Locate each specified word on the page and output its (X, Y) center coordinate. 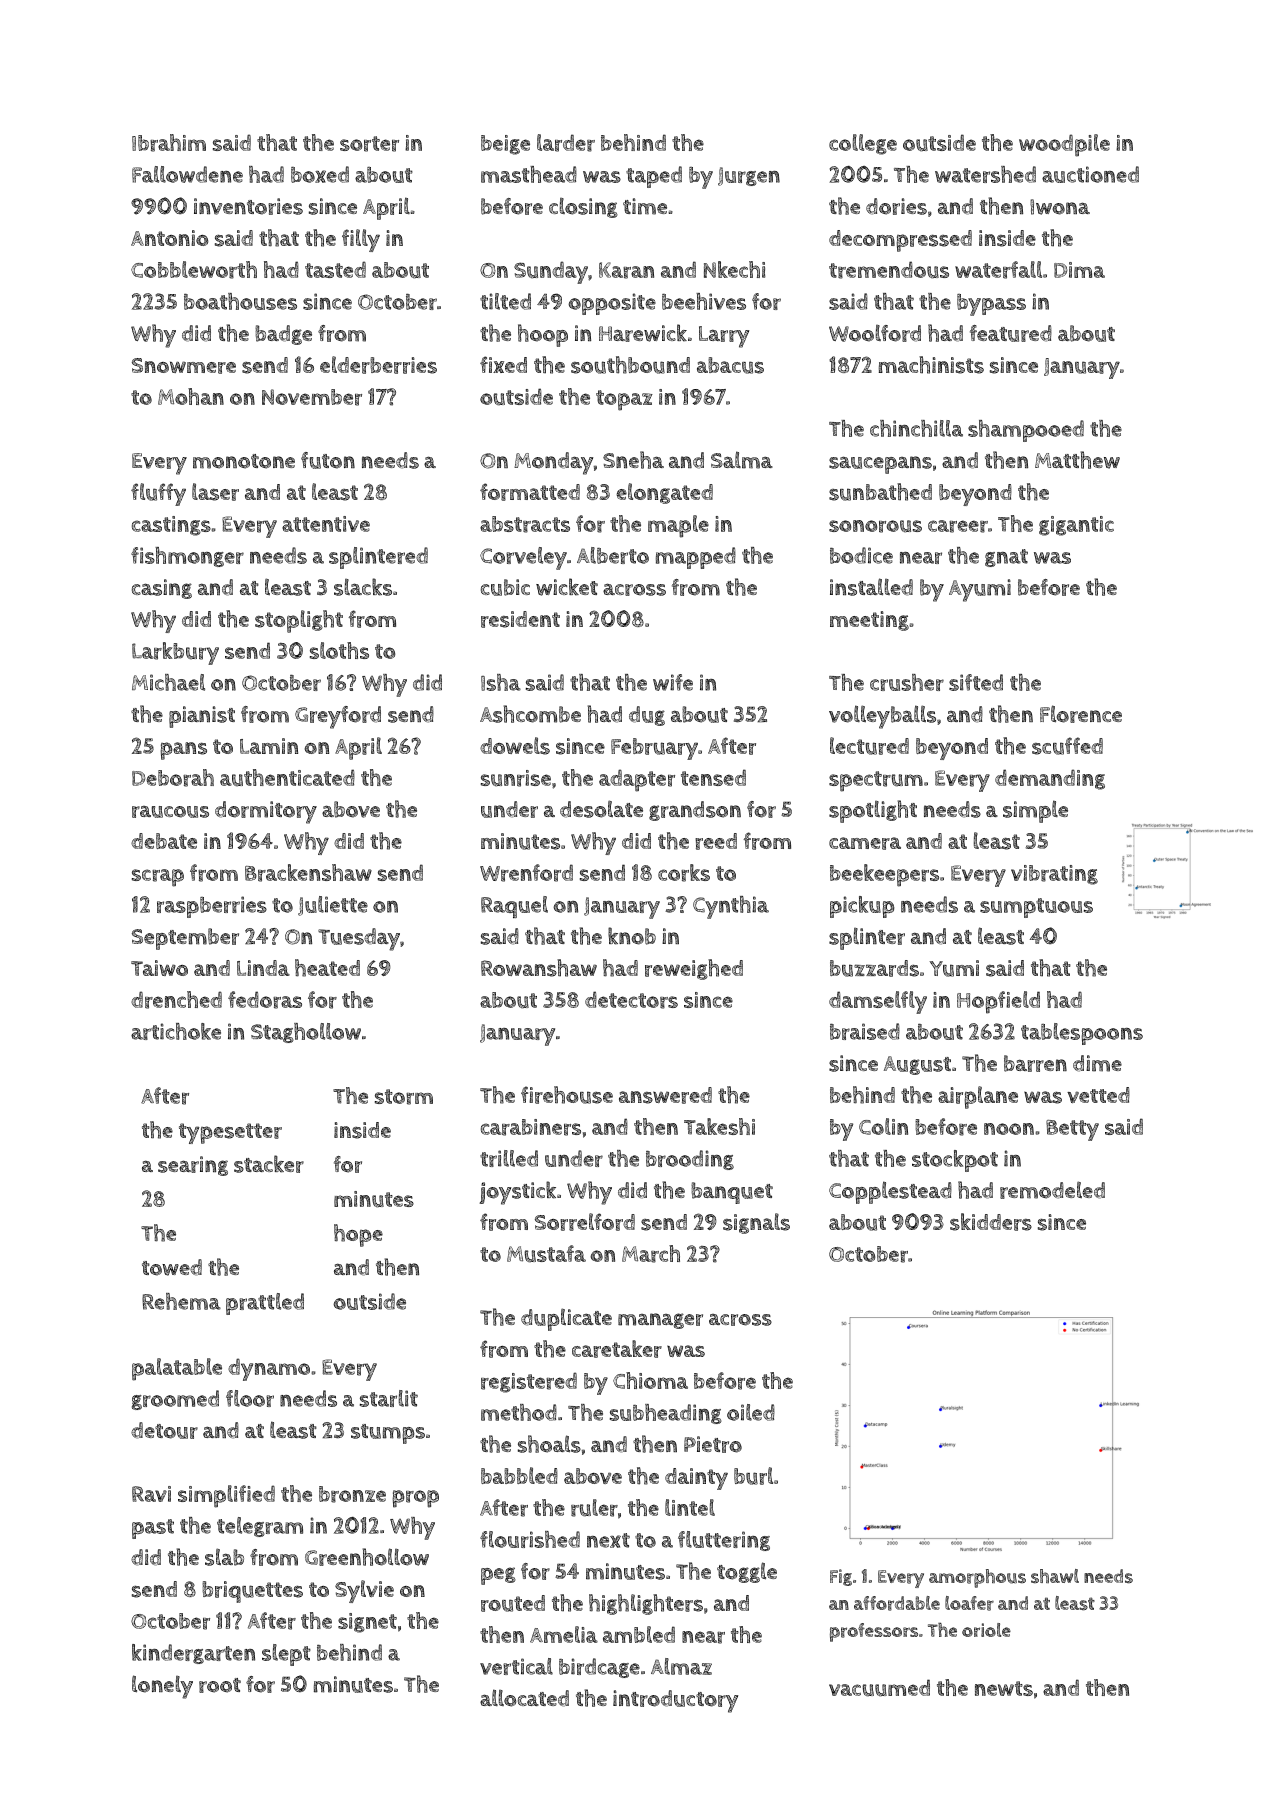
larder (566, 143)
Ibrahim (169, 143)
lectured (869, 746)
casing (162, 589)
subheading (666, 1414)
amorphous (977, 1578)
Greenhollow (367, 1557)
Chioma (650, 1380)
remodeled (1052, 1190)
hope (358, 1235)
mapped (696, 558)
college (863, 144)
